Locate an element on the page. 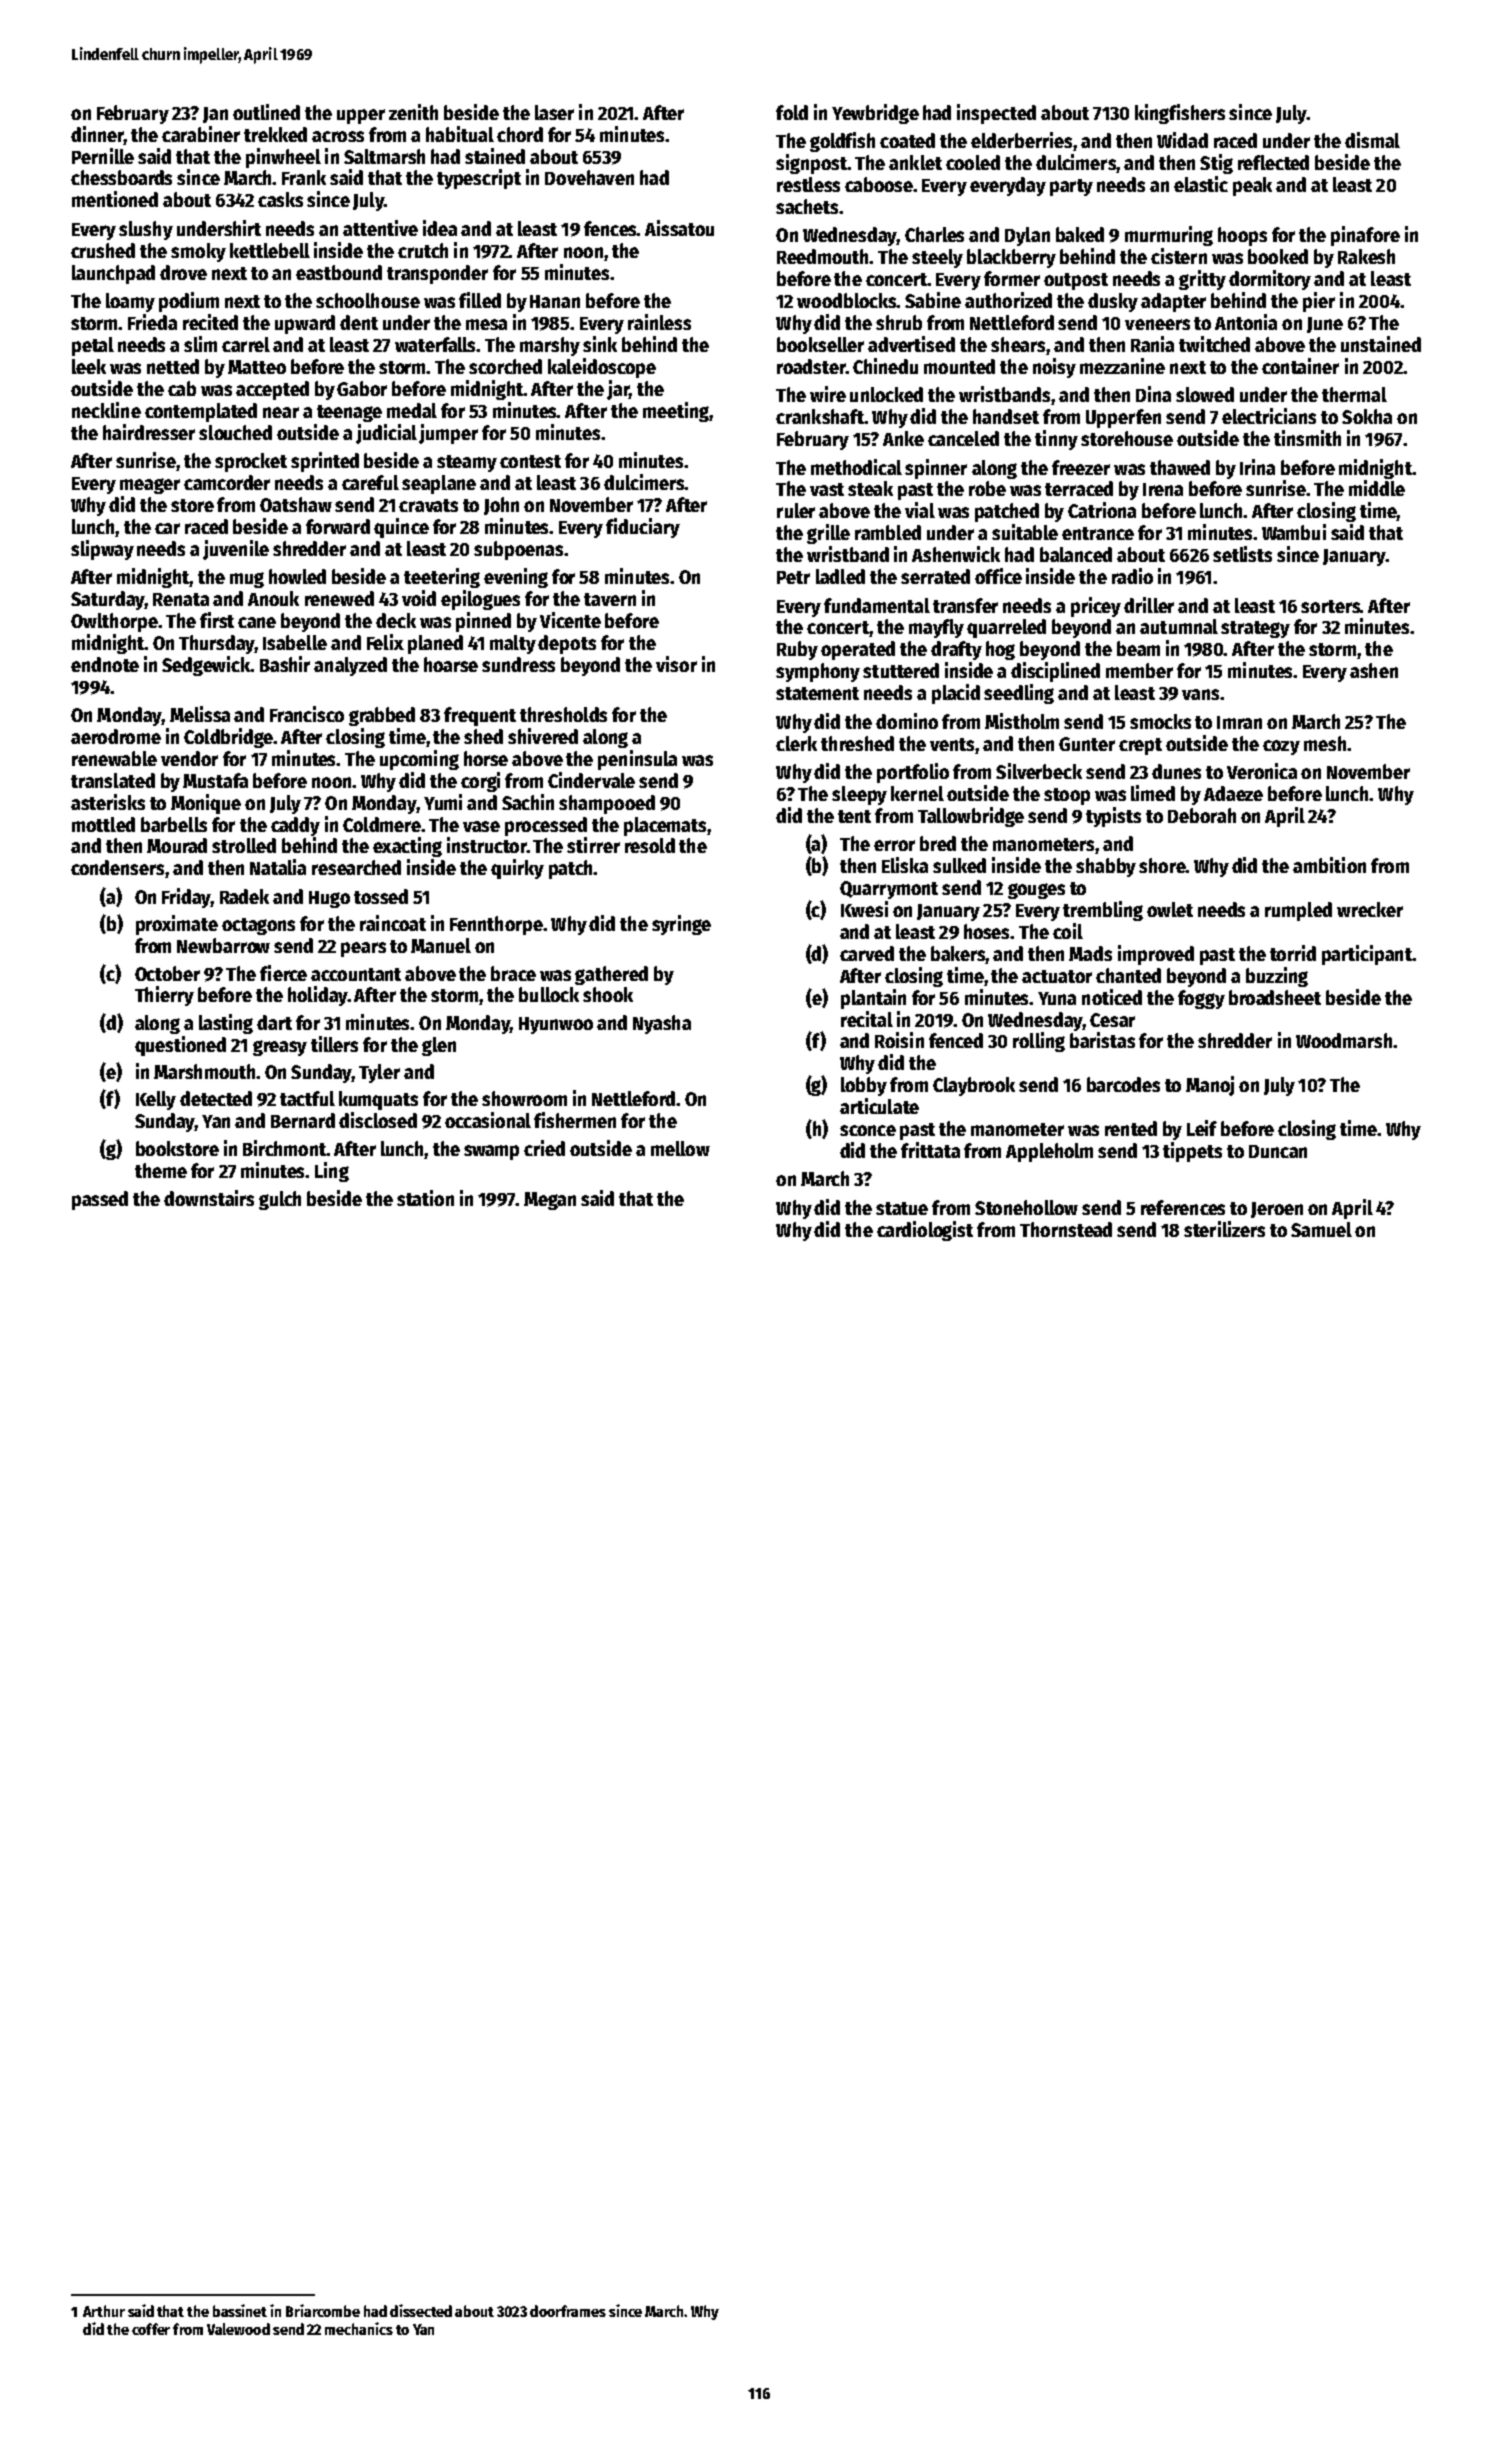 The height and width of the page is (2464, 1496). John is located at coordinates (501, 506).
